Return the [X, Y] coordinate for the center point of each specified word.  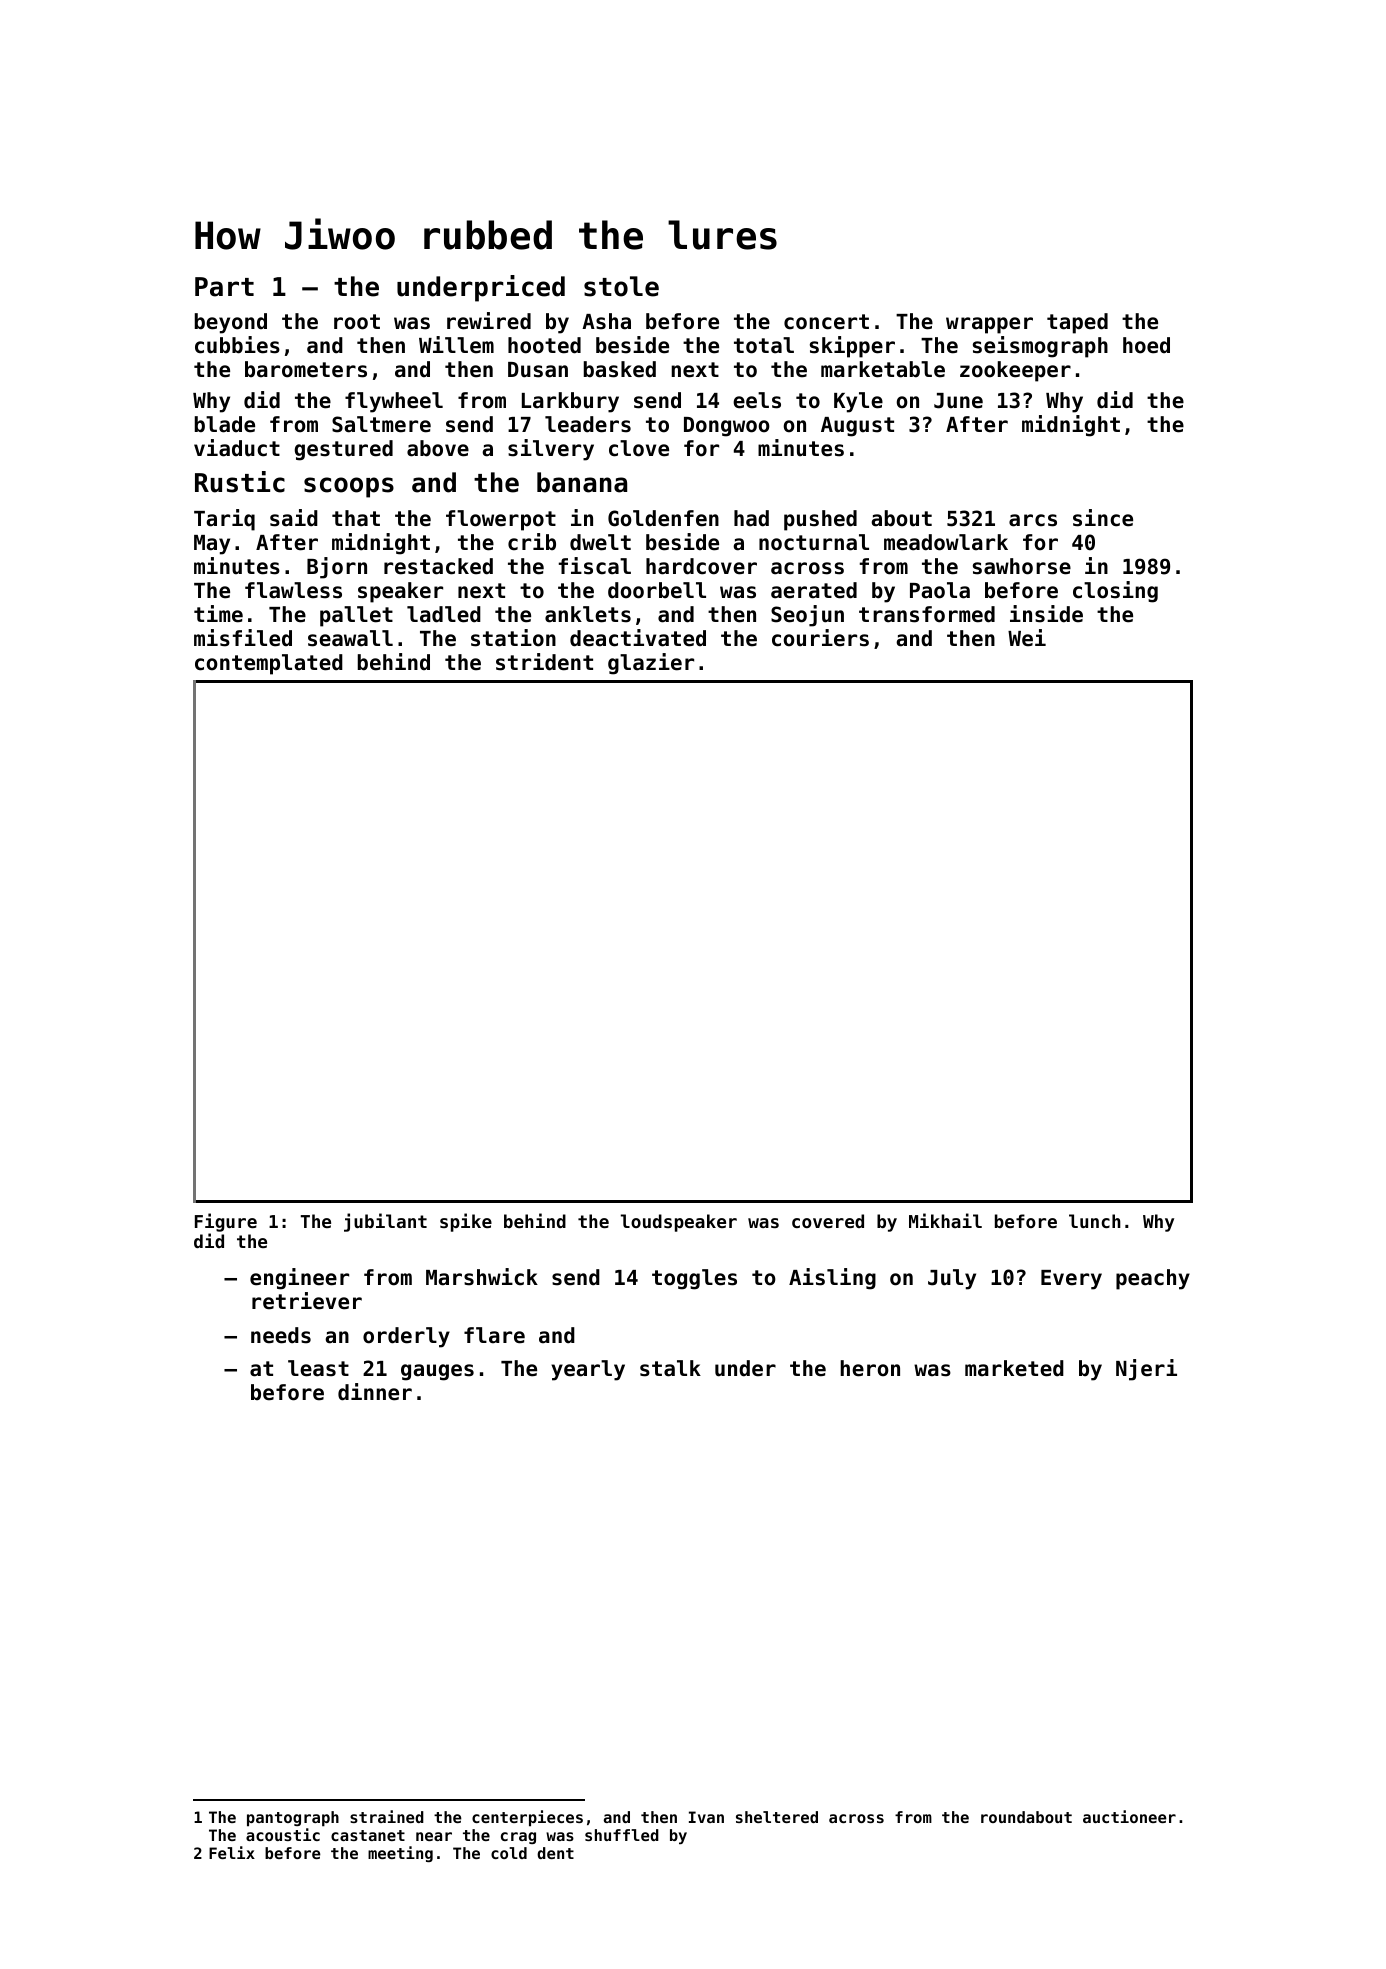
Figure [226, 1222]
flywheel [394, 402]
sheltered [777, 1817]
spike [466, 1222]
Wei [1027, 638]
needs [281, 1335]
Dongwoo [727, 427]
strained [387, 1816]
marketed [1014, 1368]
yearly [588, 1370]
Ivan [706, 1817]
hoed [1146, 345]
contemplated [269, 664]
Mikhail [945, 1220]
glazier [651, 664]
